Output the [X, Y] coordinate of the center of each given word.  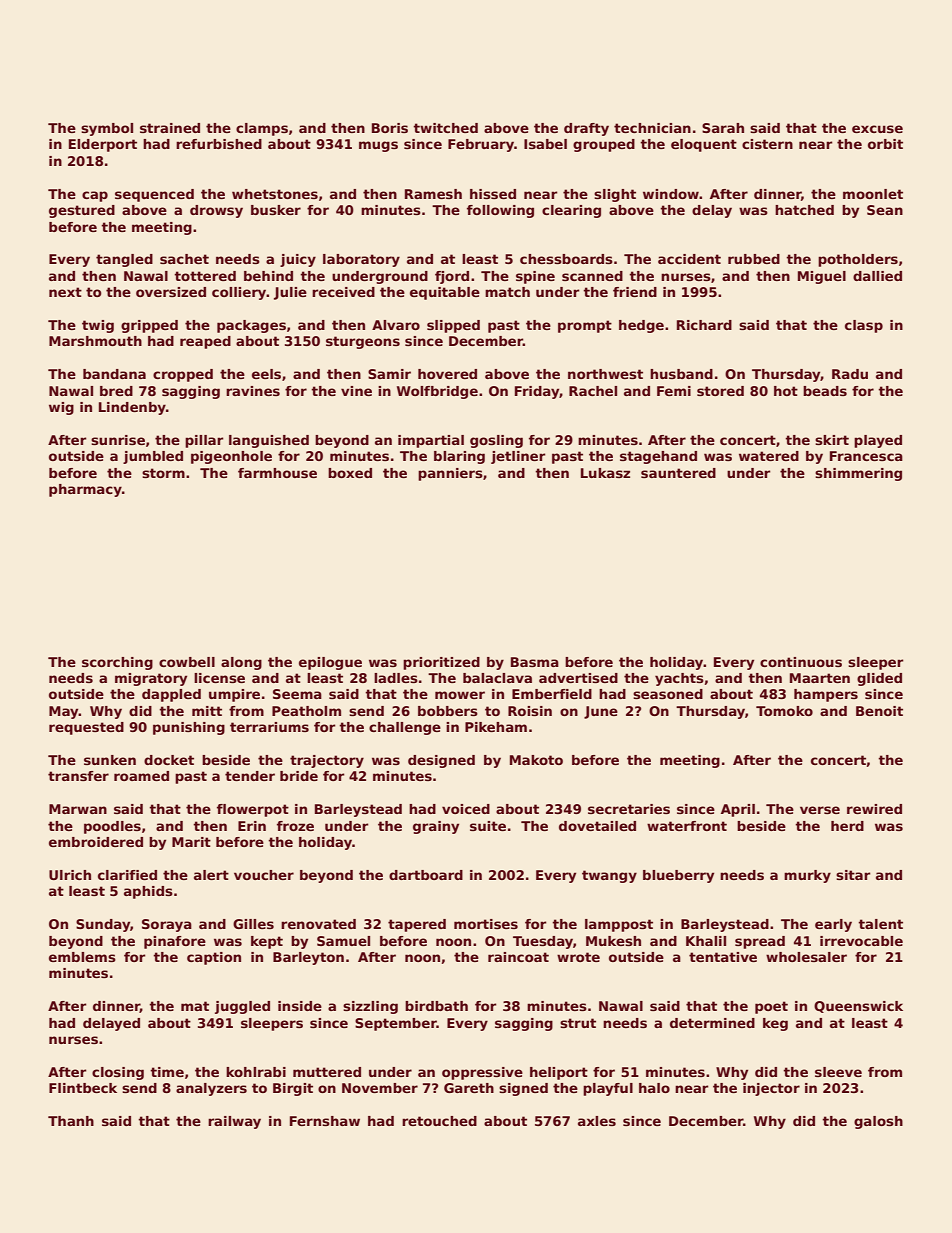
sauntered [678, 473]
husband [681, 374]
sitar [853, 875]
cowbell [187, 662]
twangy [609, 876]
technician [652, 128]
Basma [535, 662]
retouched [439, 1121]
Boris [390, 128]
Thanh [71, 1121]
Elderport [103, 145]
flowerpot [253, 810]
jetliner [518, 457]
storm [163, 473]
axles [597, 1121]
